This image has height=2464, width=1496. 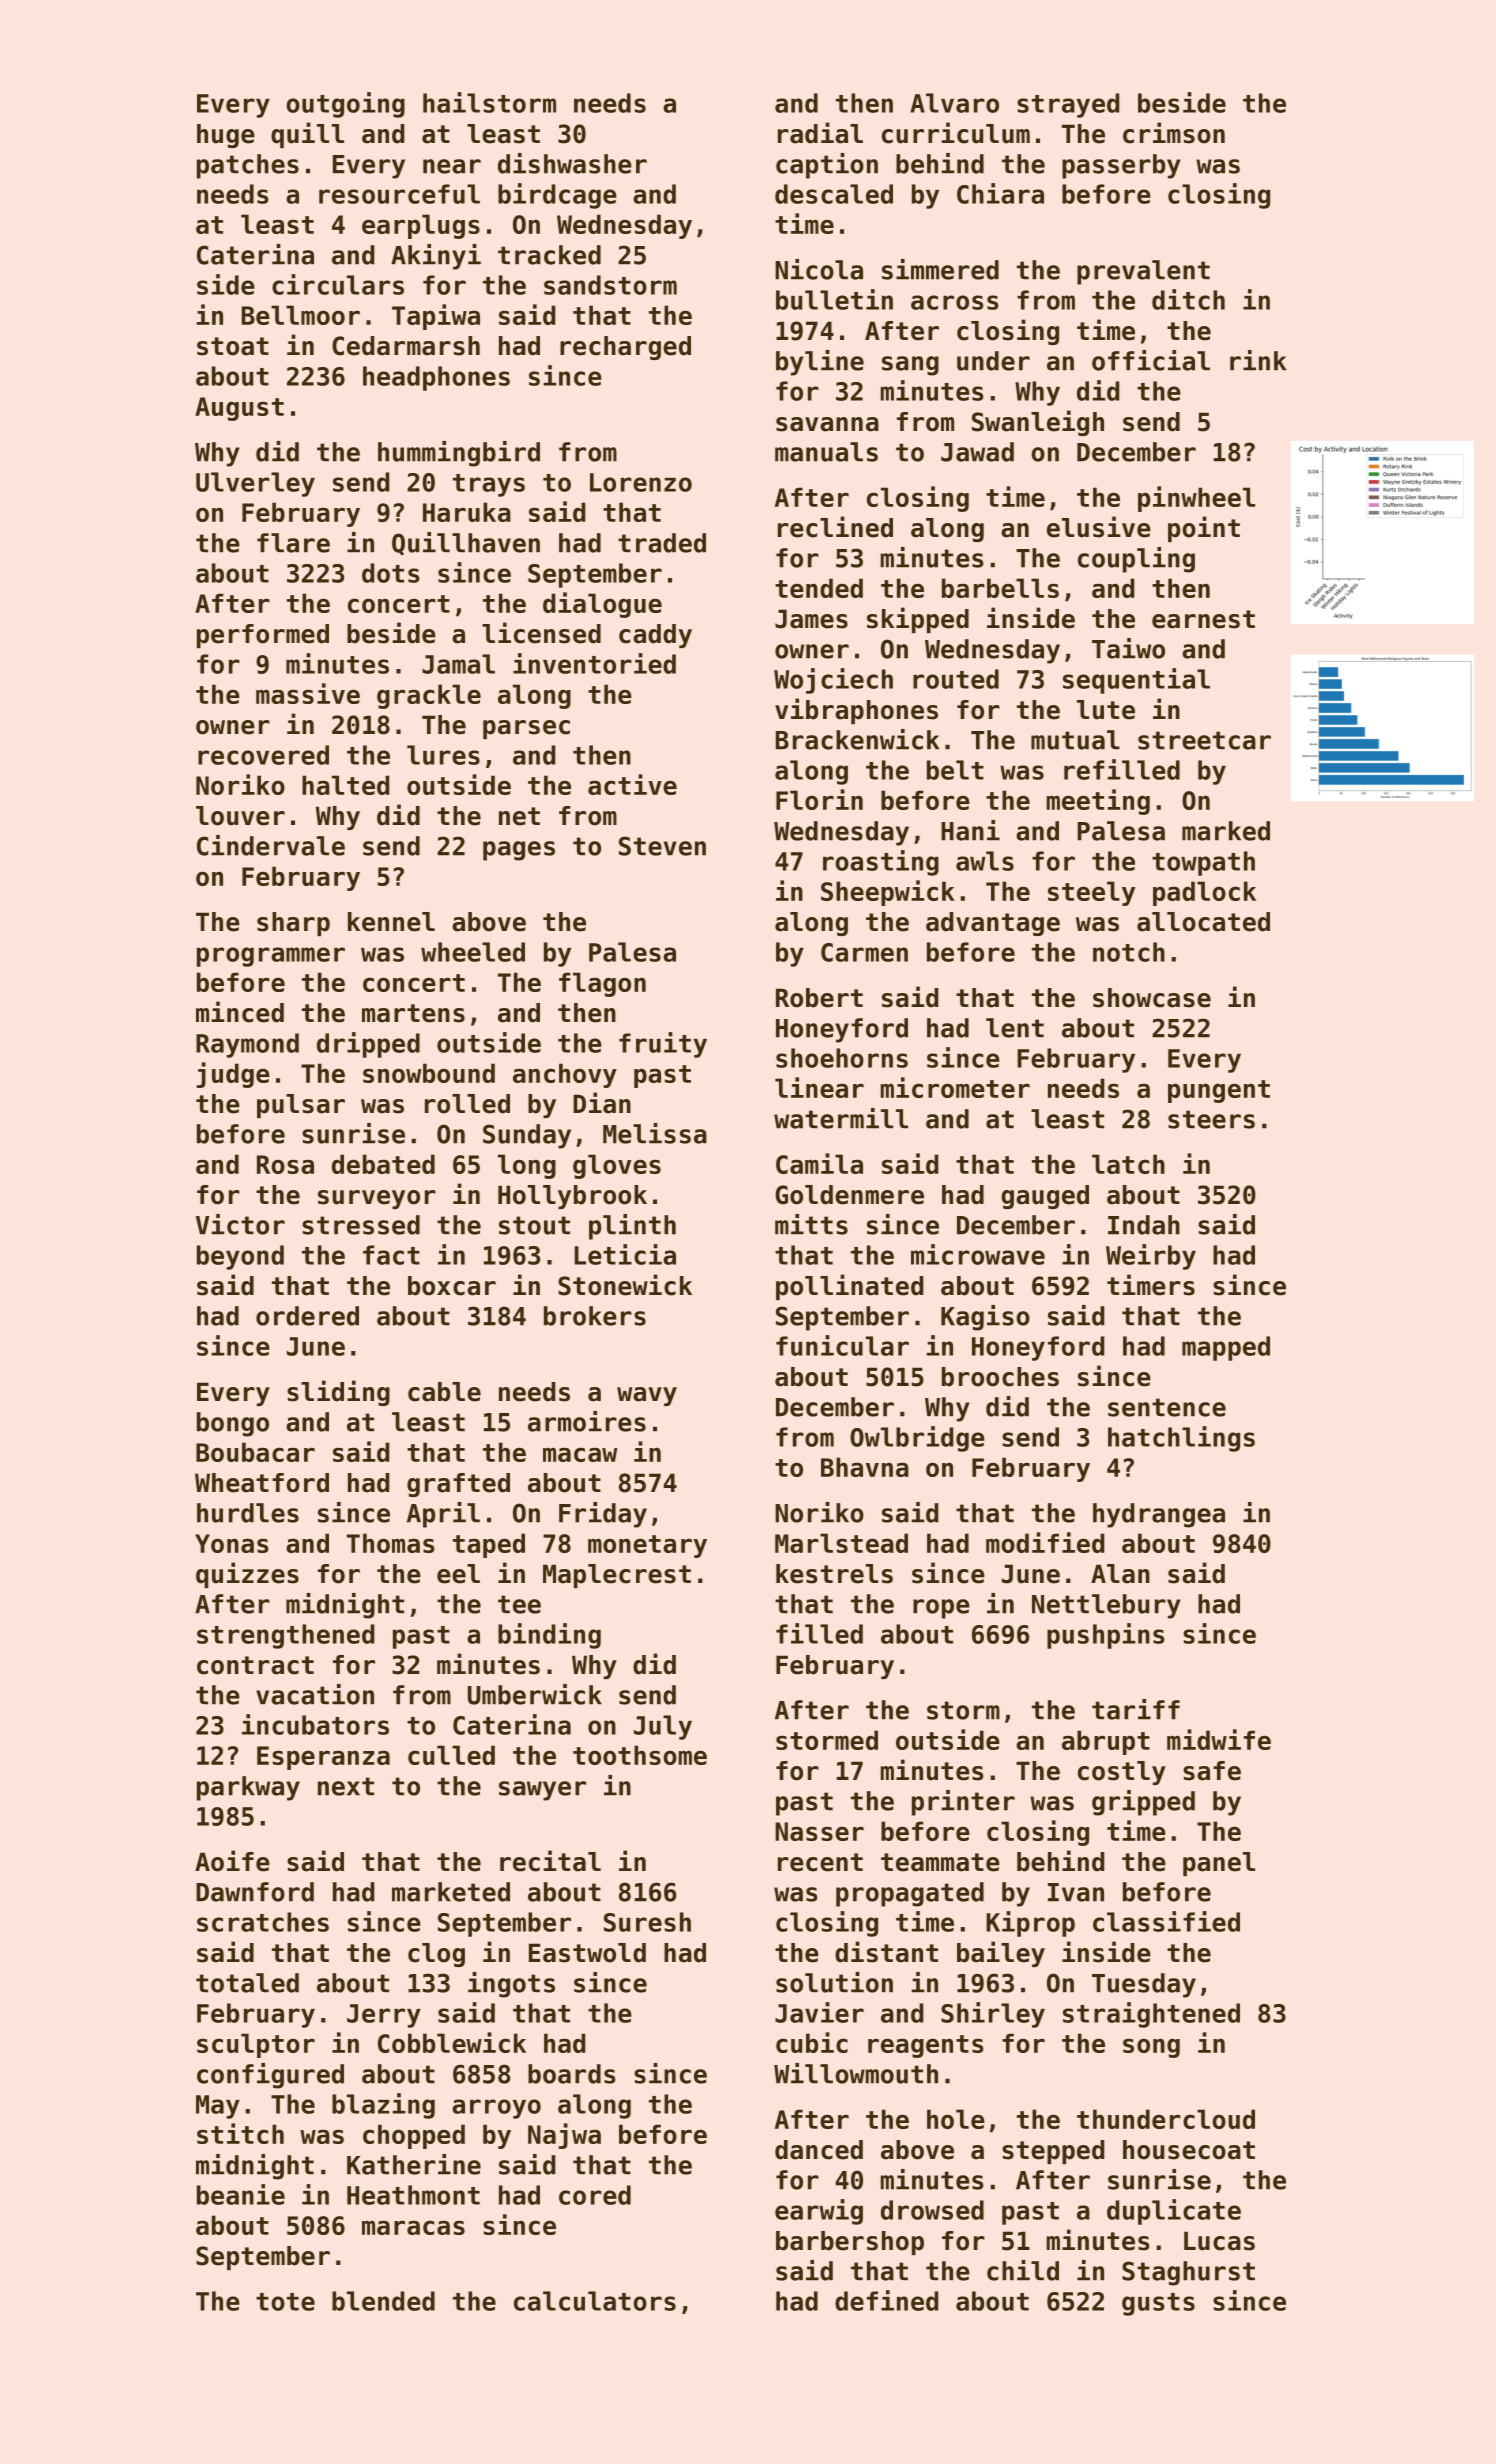 What do you see at coordinates (233, 1424) in the image?
I see `bongo` at bounding box center [233, 1424].
